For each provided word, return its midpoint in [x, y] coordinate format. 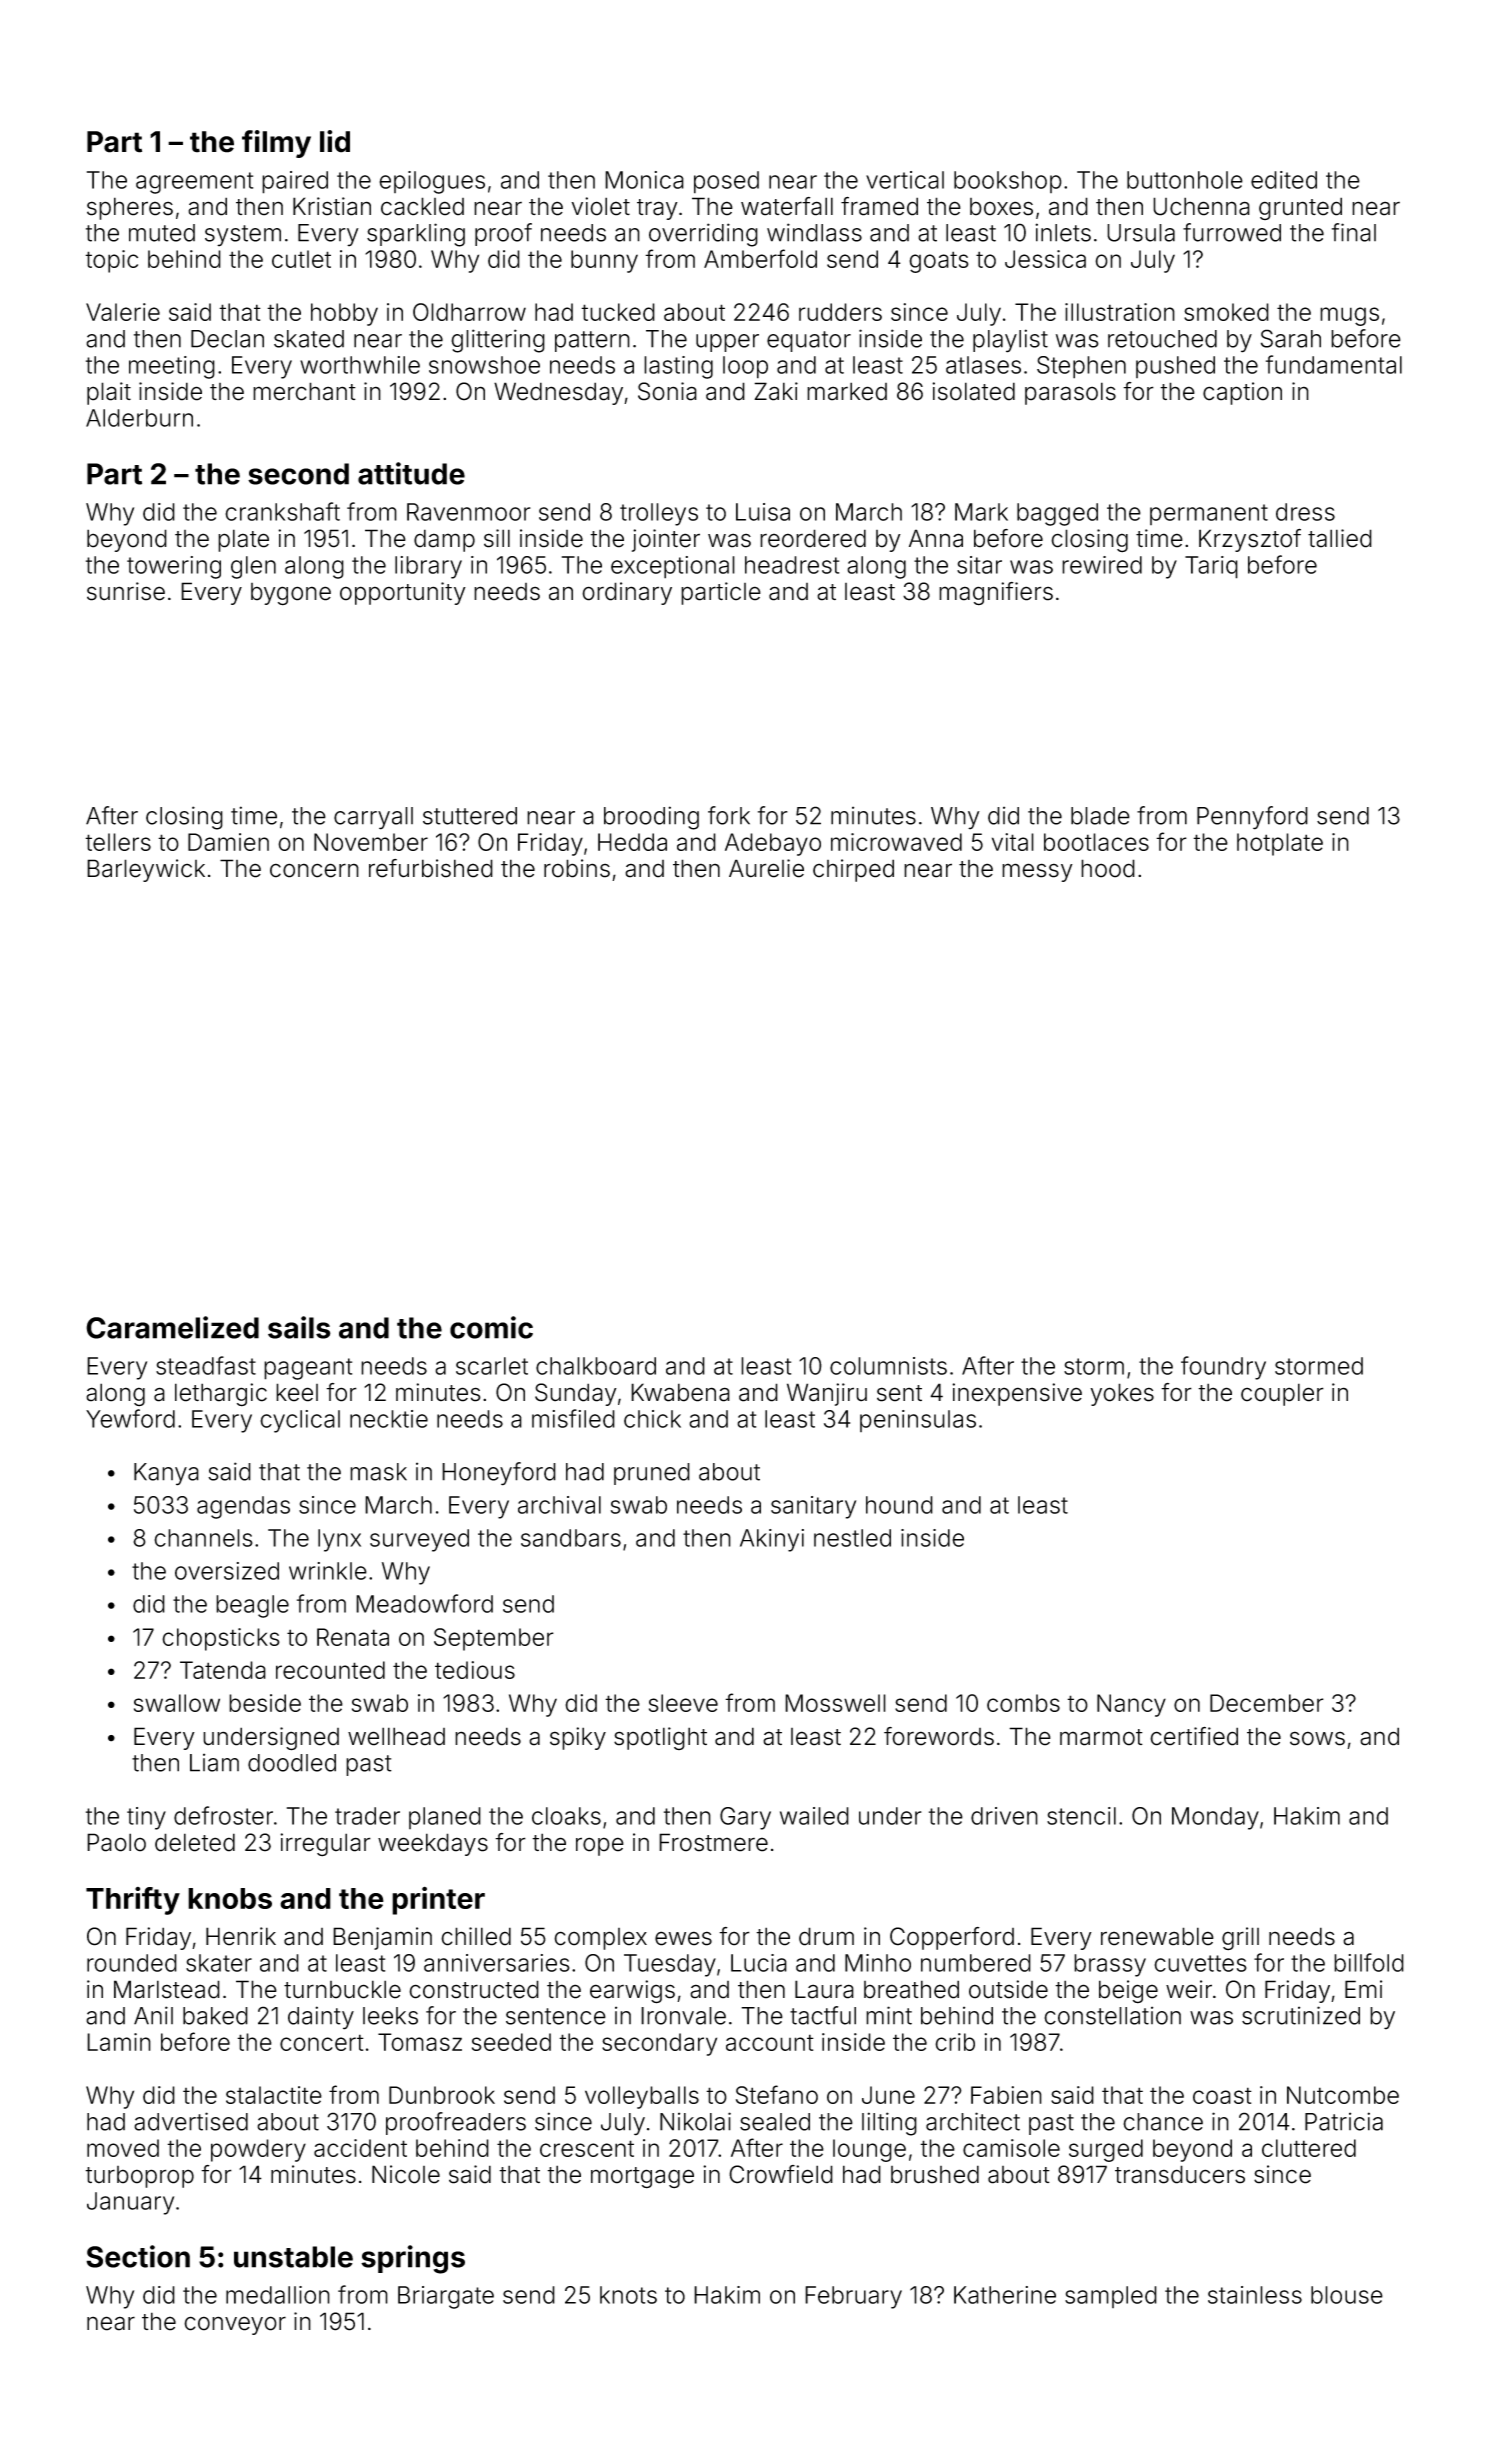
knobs [230, 1898]
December [1267, 1703]
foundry [1223, 1368]
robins [577, 868]
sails [299, 1327]
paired [295, 182]
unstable [293, 2257]
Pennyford [1252, 818]
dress [1305, 512]
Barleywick [146, 870]
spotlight [660, 1738]
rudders [840, 312]
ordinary [627, 593]
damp [444, 540]
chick [652, 1419]
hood [1108, 868]
